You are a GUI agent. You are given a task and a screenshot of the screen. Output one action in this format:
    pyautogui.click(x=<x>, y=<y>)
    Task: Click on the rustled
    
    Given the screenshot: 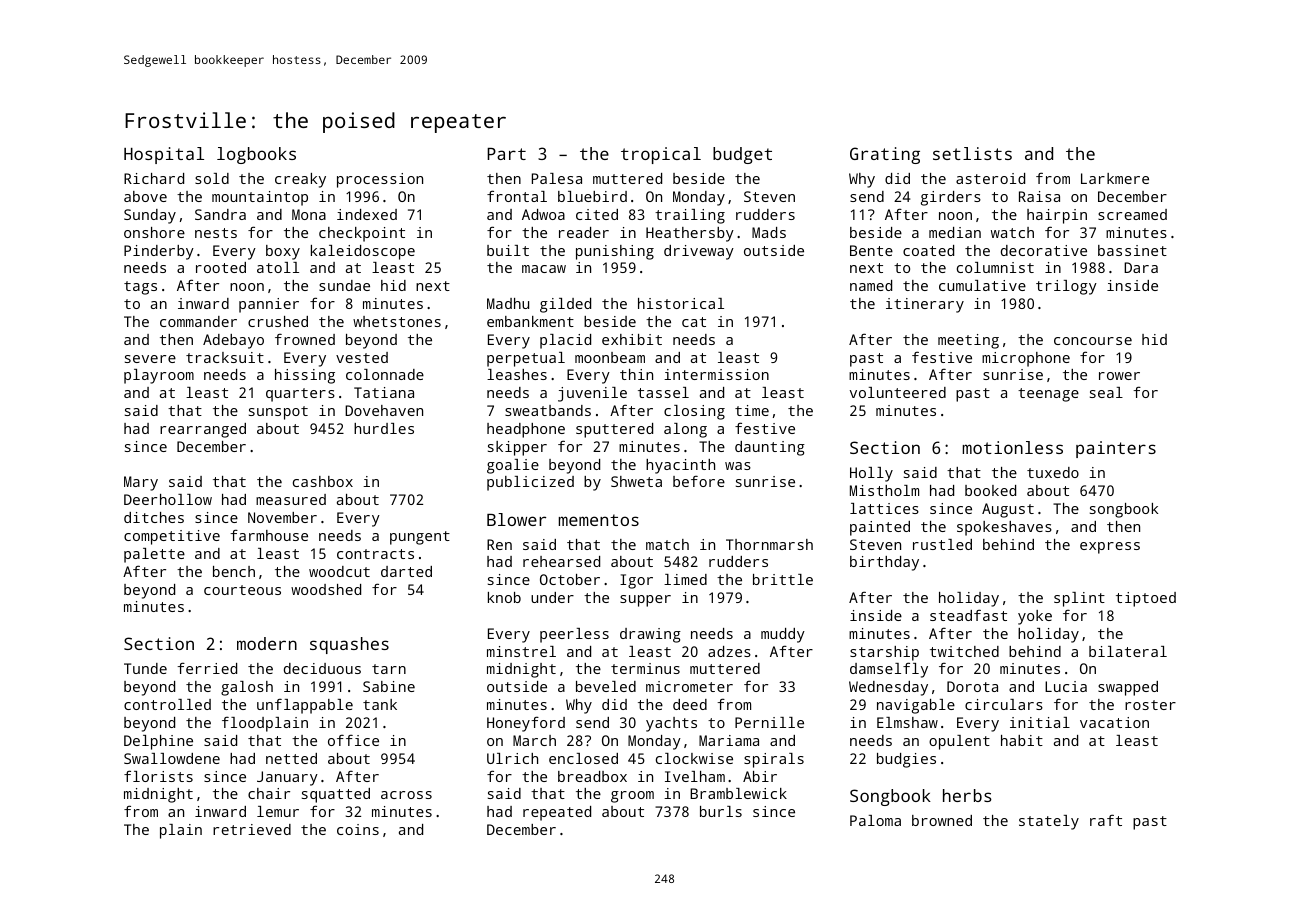 What is the action you would take?
    pyautogui.click(x=942, y=544)
